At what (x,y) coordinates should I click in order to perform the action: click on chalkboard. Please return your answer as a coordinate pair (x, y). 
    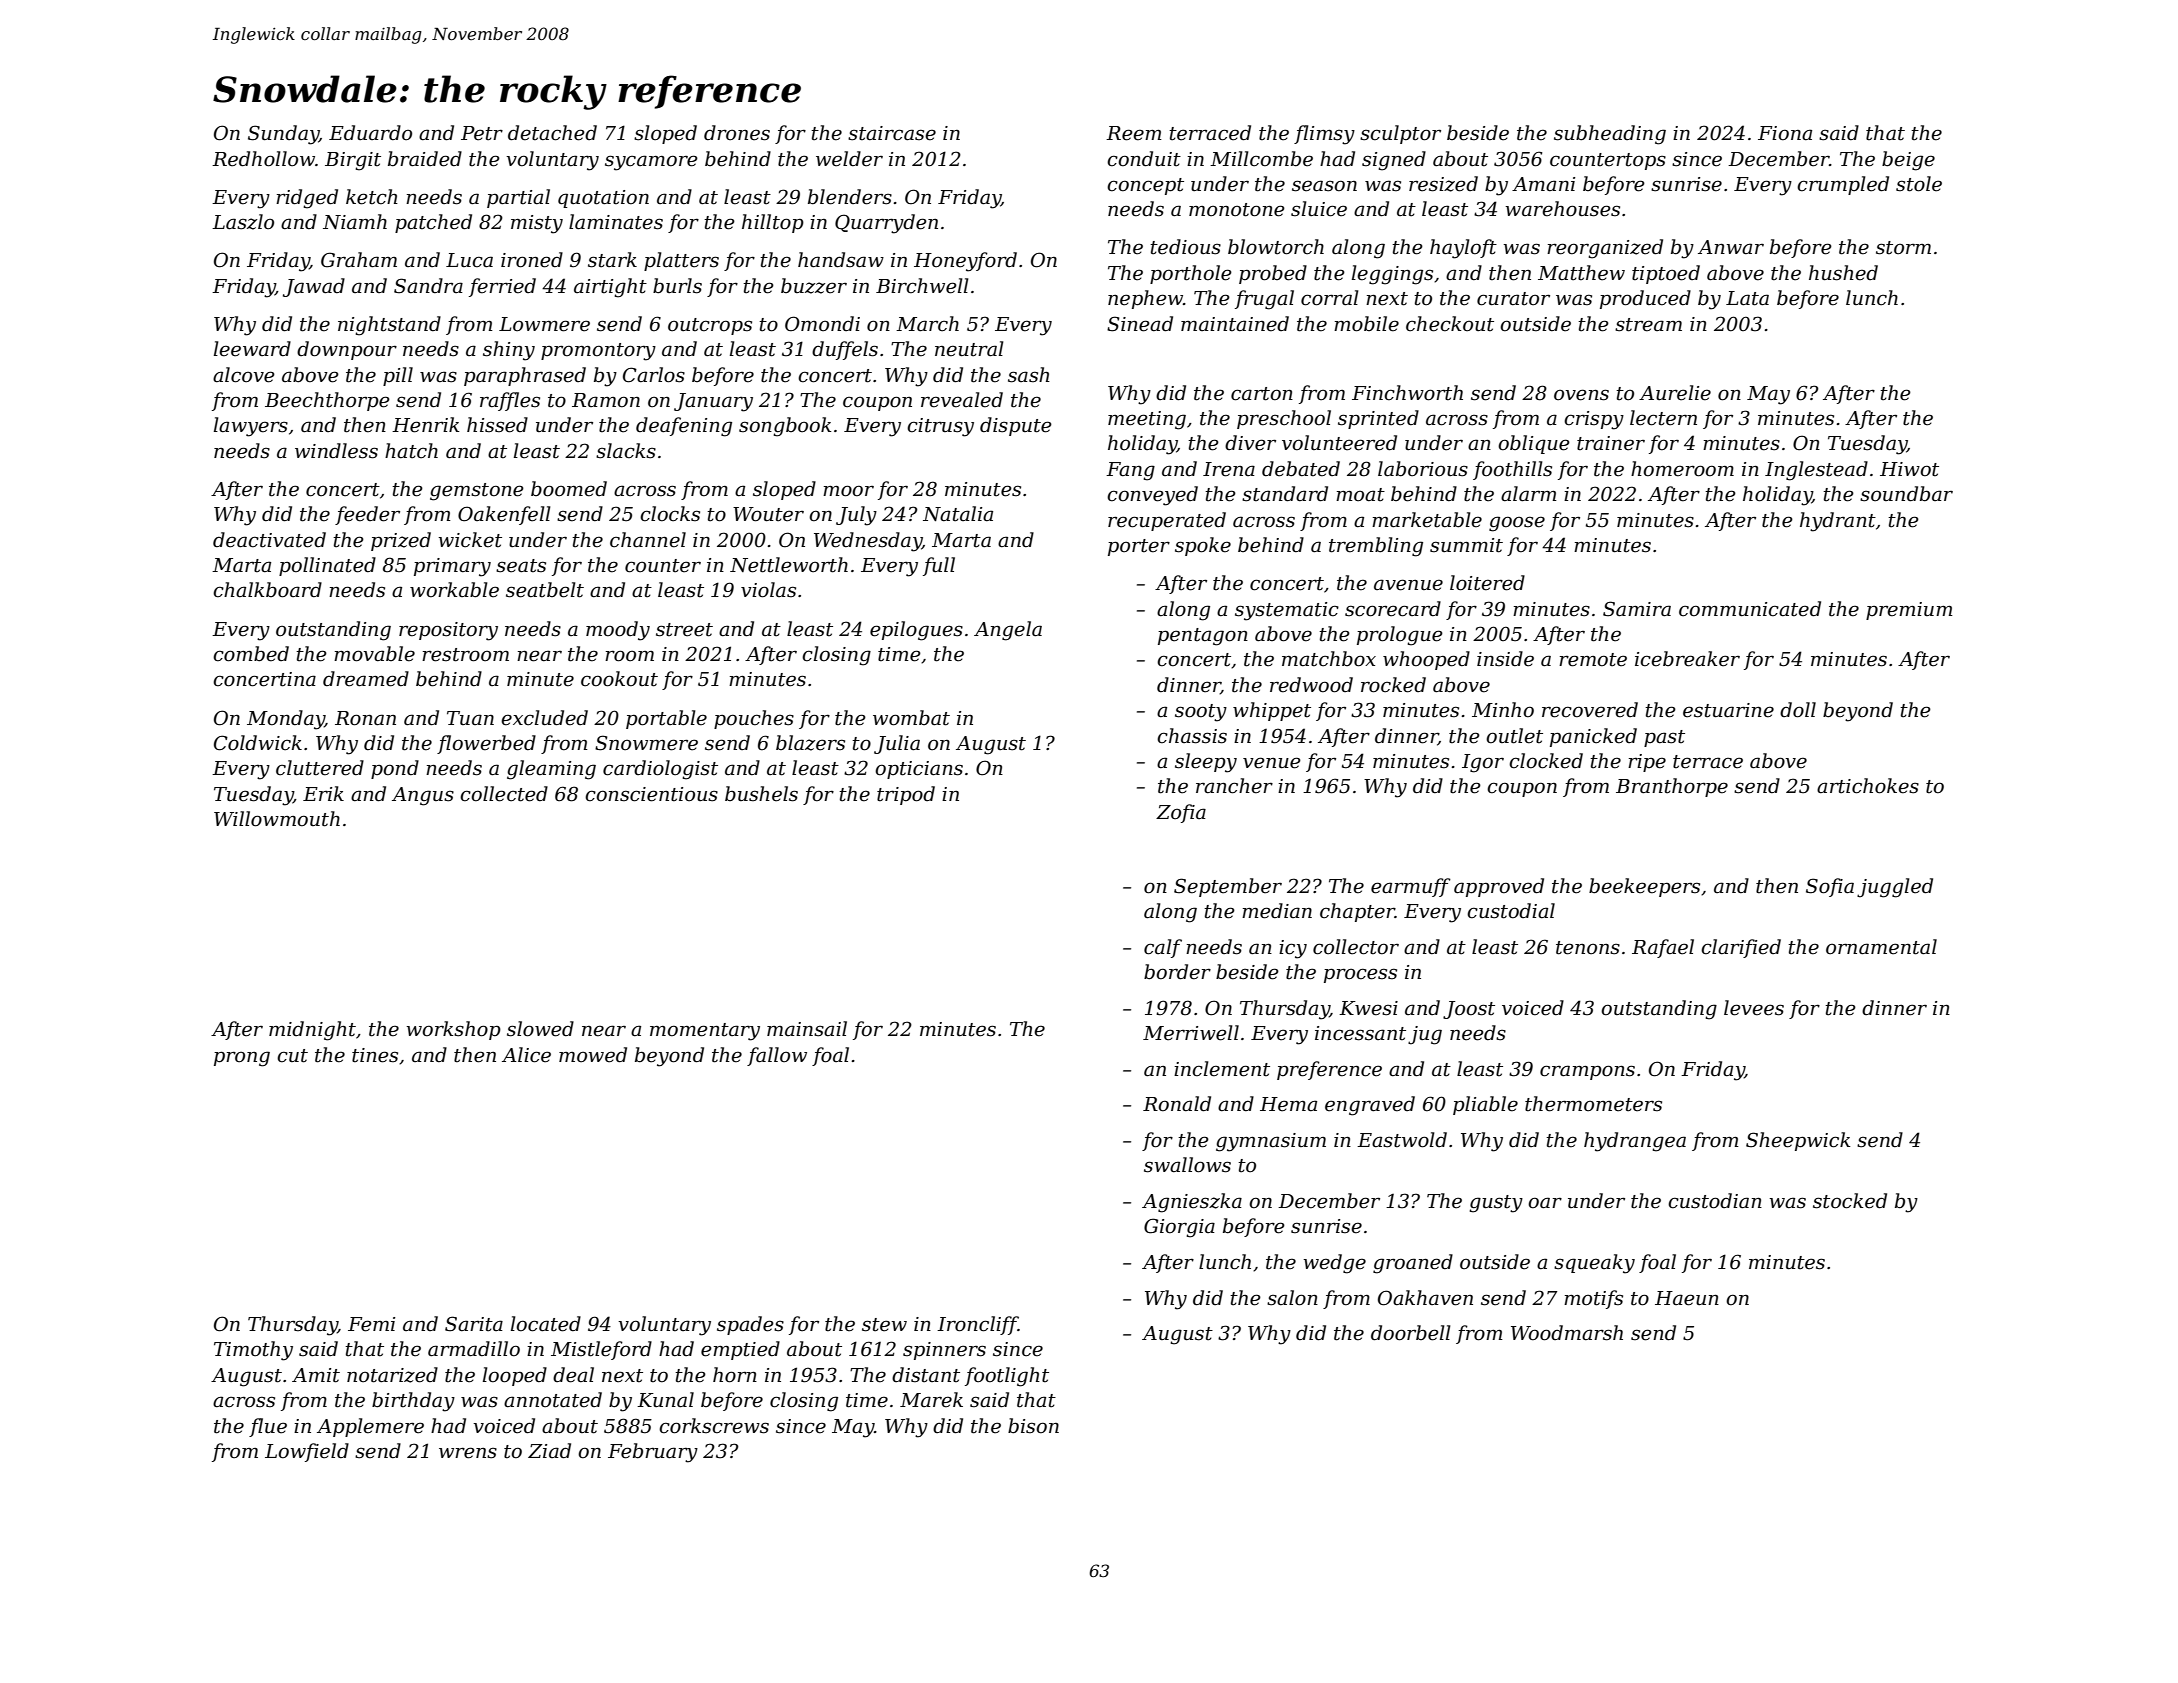
    Looking at the image, I should click on (267, 590).
